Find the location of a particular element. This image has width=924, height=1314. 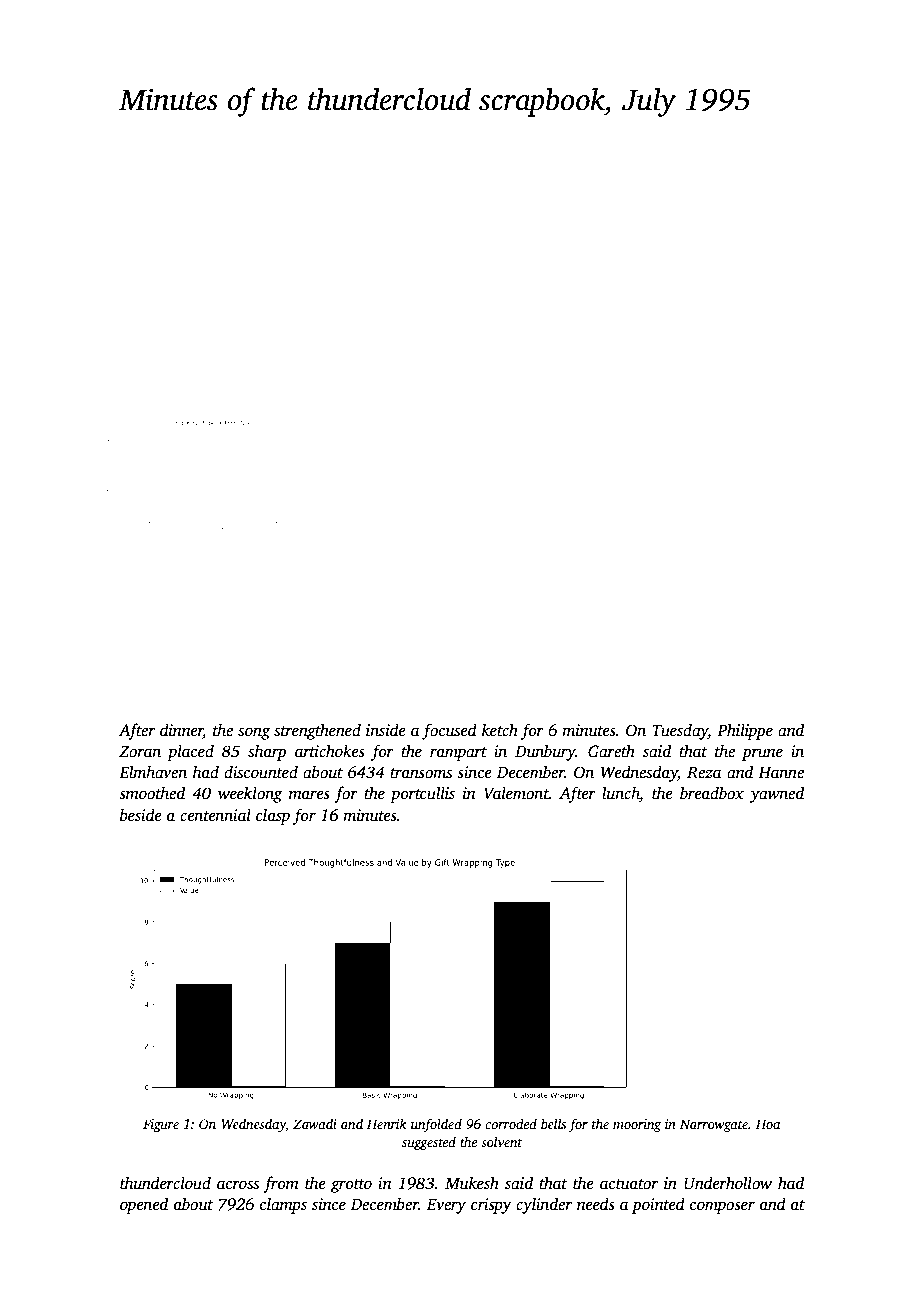

crispy is located at coordinates (491, 1206).
